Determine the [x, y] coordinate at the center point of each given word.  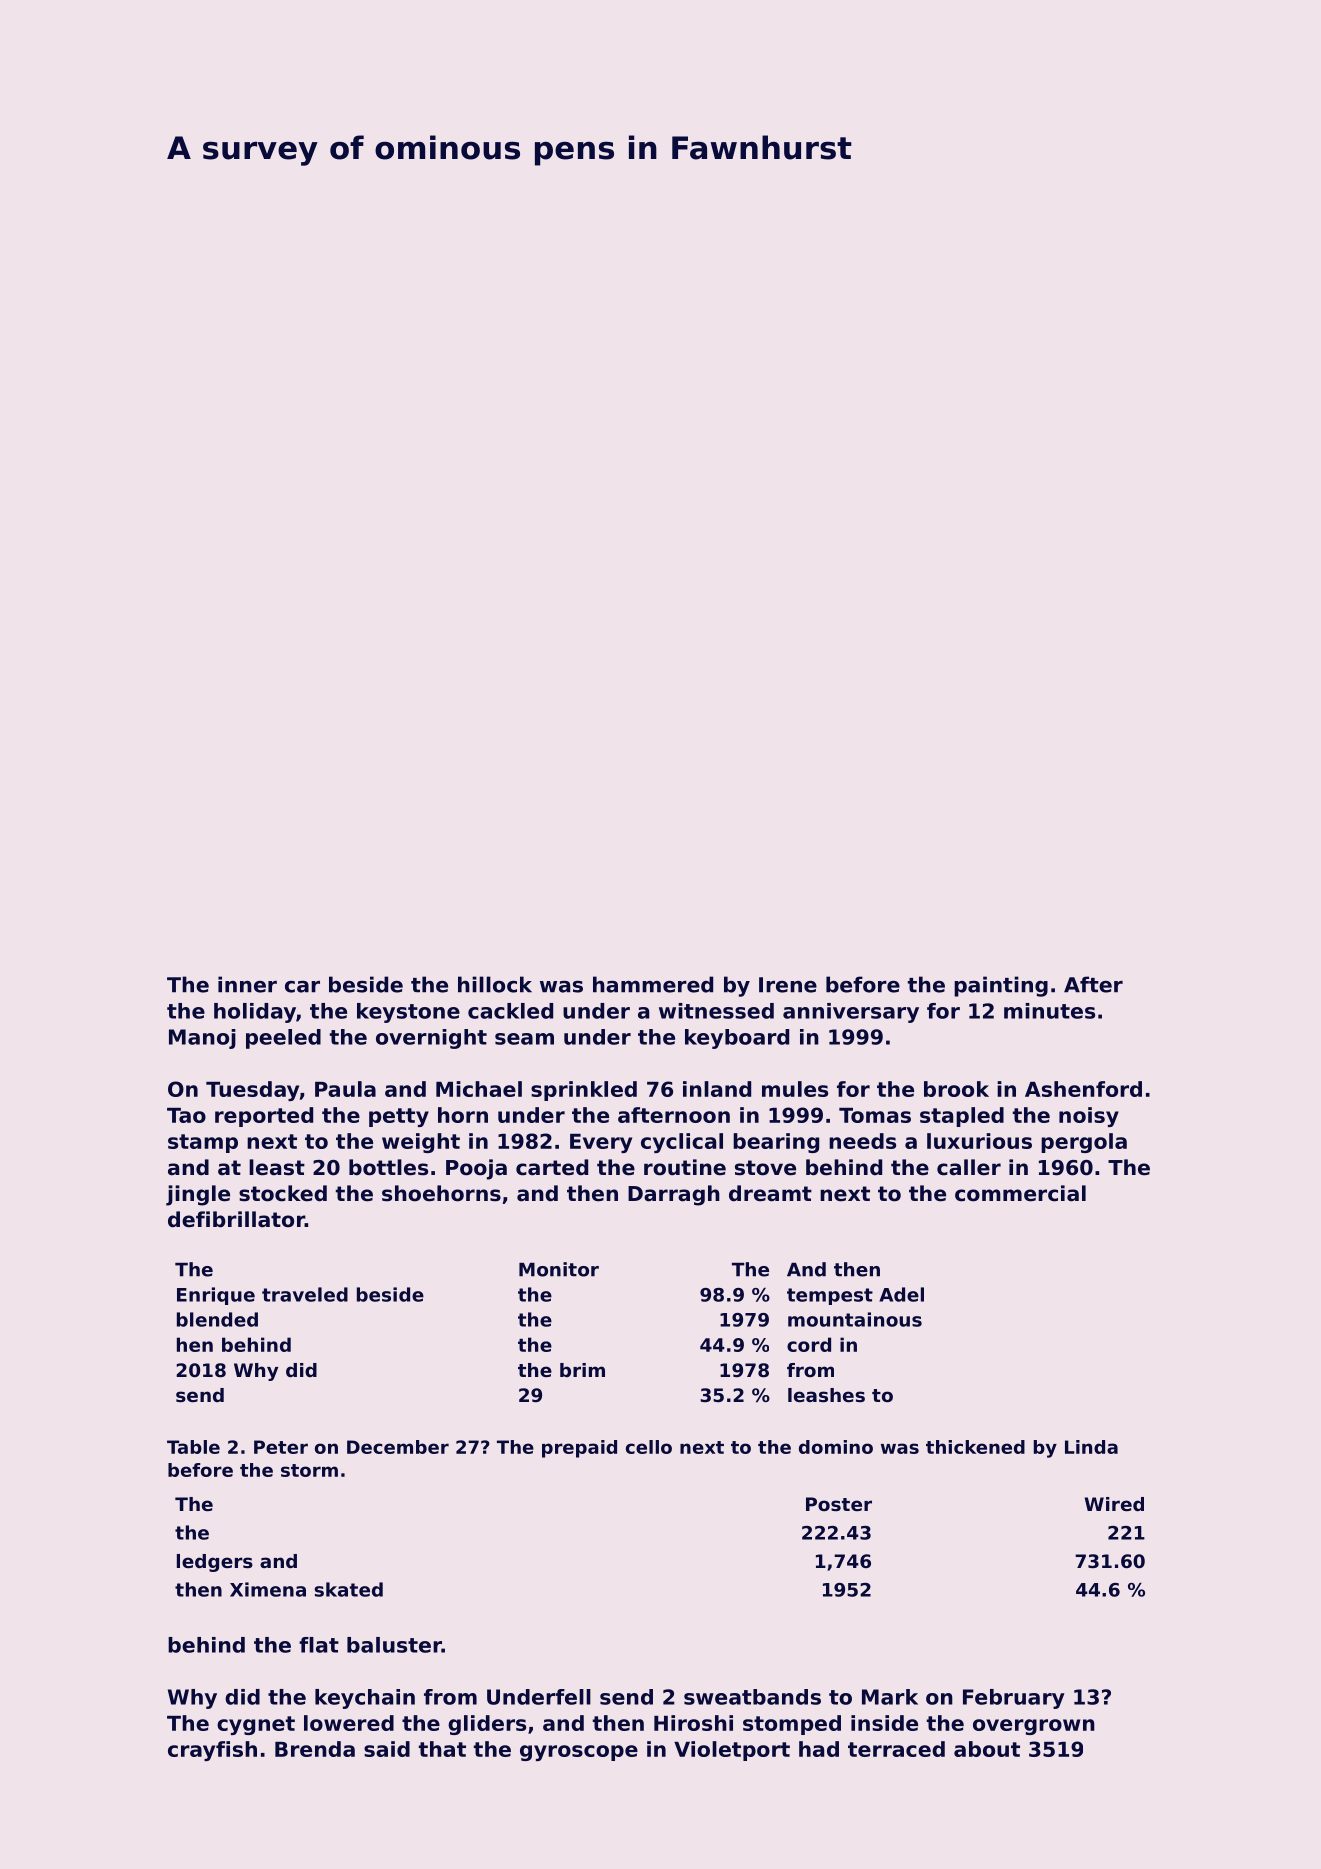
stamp [203, 1143]
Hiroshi [693, 1723]
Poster [839, 1504]
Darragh [674, 1195]
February [1014, 1699]
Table [193, 1447]
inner [247, 984]
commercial [1020, 1193]
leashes [826, 1395]
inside [884, 1723]
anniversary [851, 1013]
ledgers [215, 1563]
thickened [975, 1447]
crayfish [212, 1751]
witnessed [716, 1011]
